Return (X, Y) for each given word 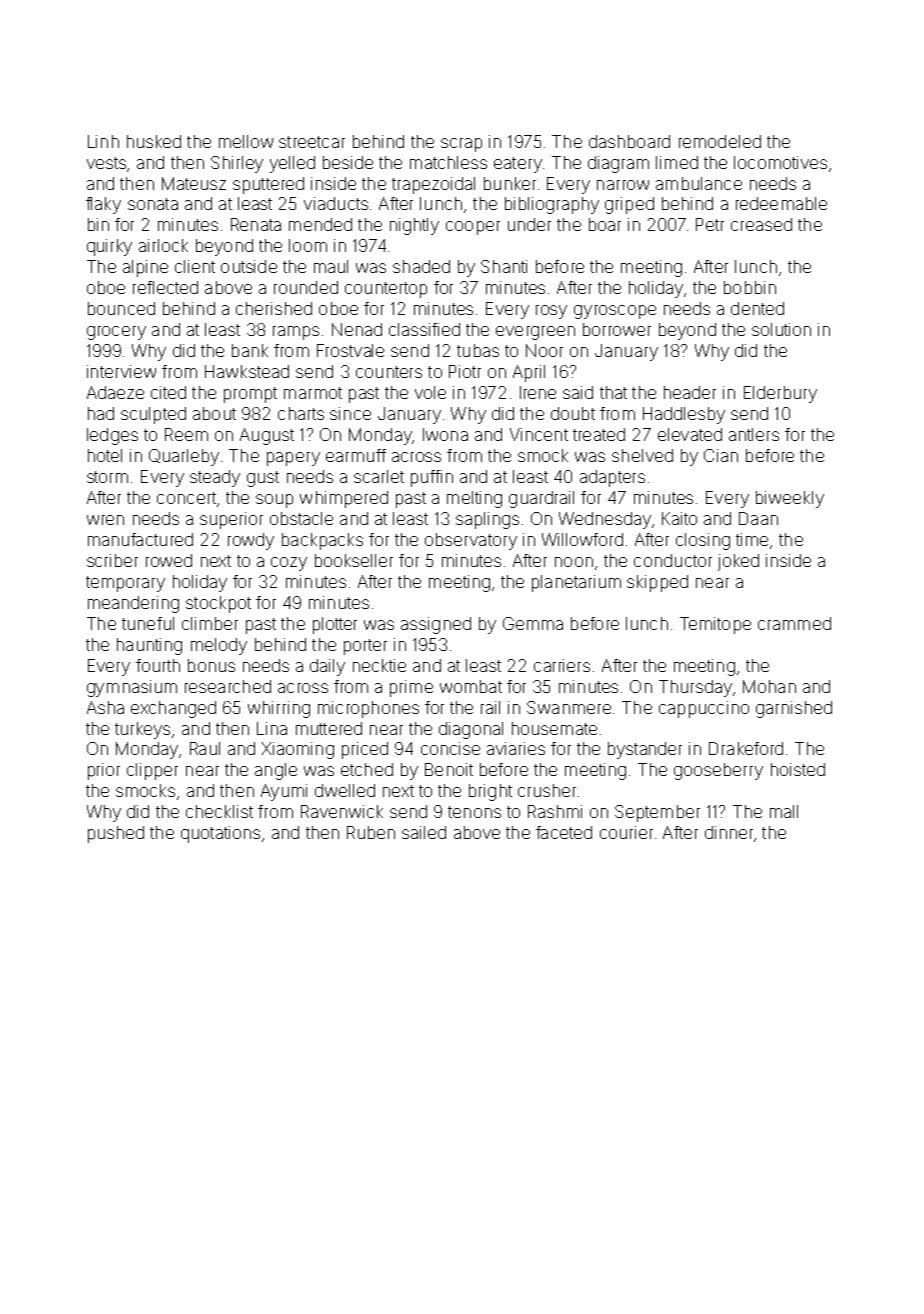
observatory (471, 541)
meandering (133, 604)
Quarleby (184, 457)
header (690, 392)
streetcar (312, 142)
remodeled (720, 141)
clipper (152, 771)
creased (761, 224)
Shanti (504, 266)
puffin (432, 478)
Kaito (679, 518)
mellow (246, 141)
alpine (145, 268)
